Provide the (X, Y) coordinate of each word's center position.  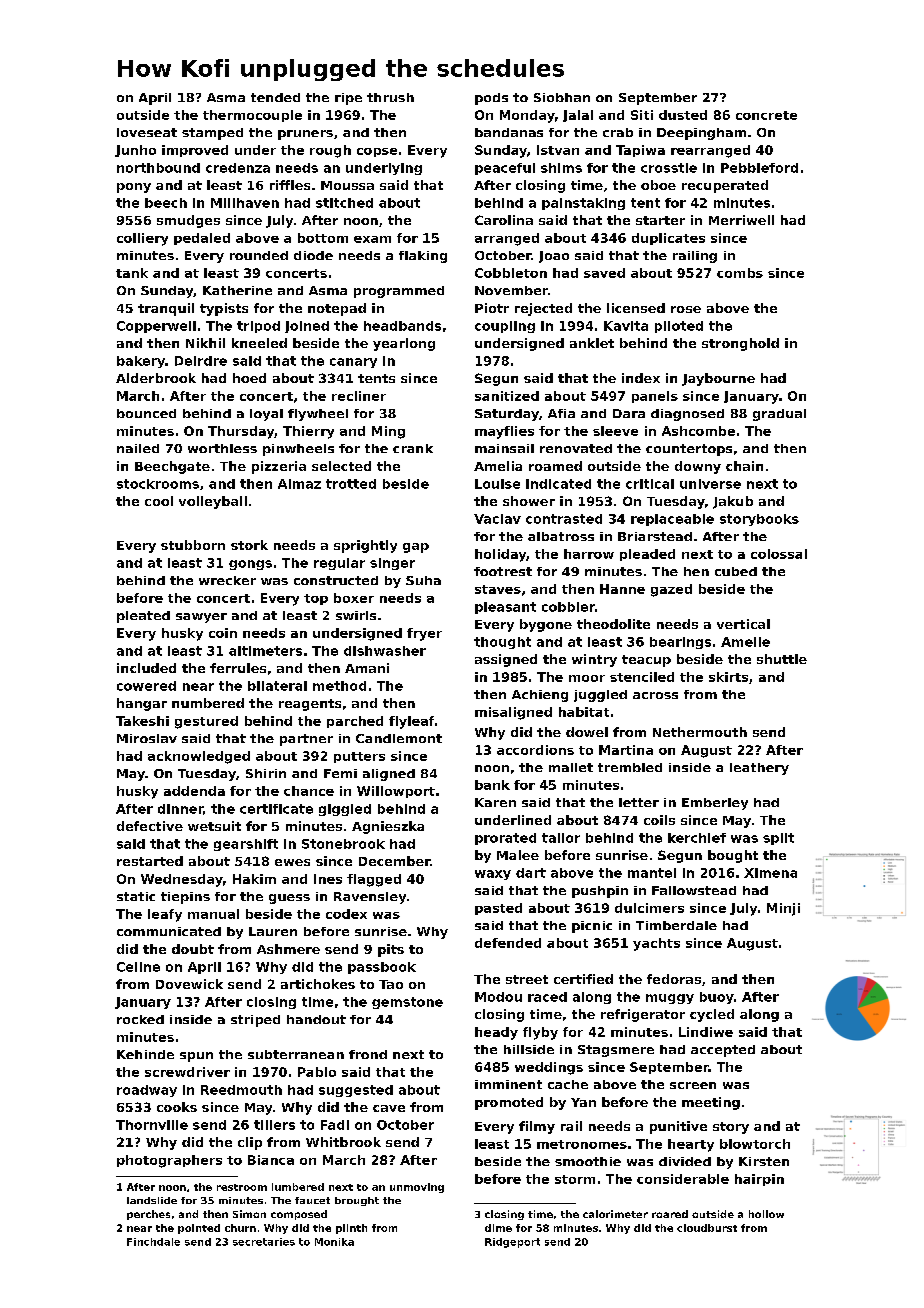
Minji (783, 909)
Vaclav (497, 519)
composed (299, 1215)
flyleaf (411, 722)
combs (740, 273)
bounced (146, 413)
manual (213, 914)
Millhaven (245, 203)
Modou (498, 997)
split (778, 839)
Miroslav (147, 738)
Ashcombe (698, 431)
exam (372, 239)
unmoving (417, 1188)
